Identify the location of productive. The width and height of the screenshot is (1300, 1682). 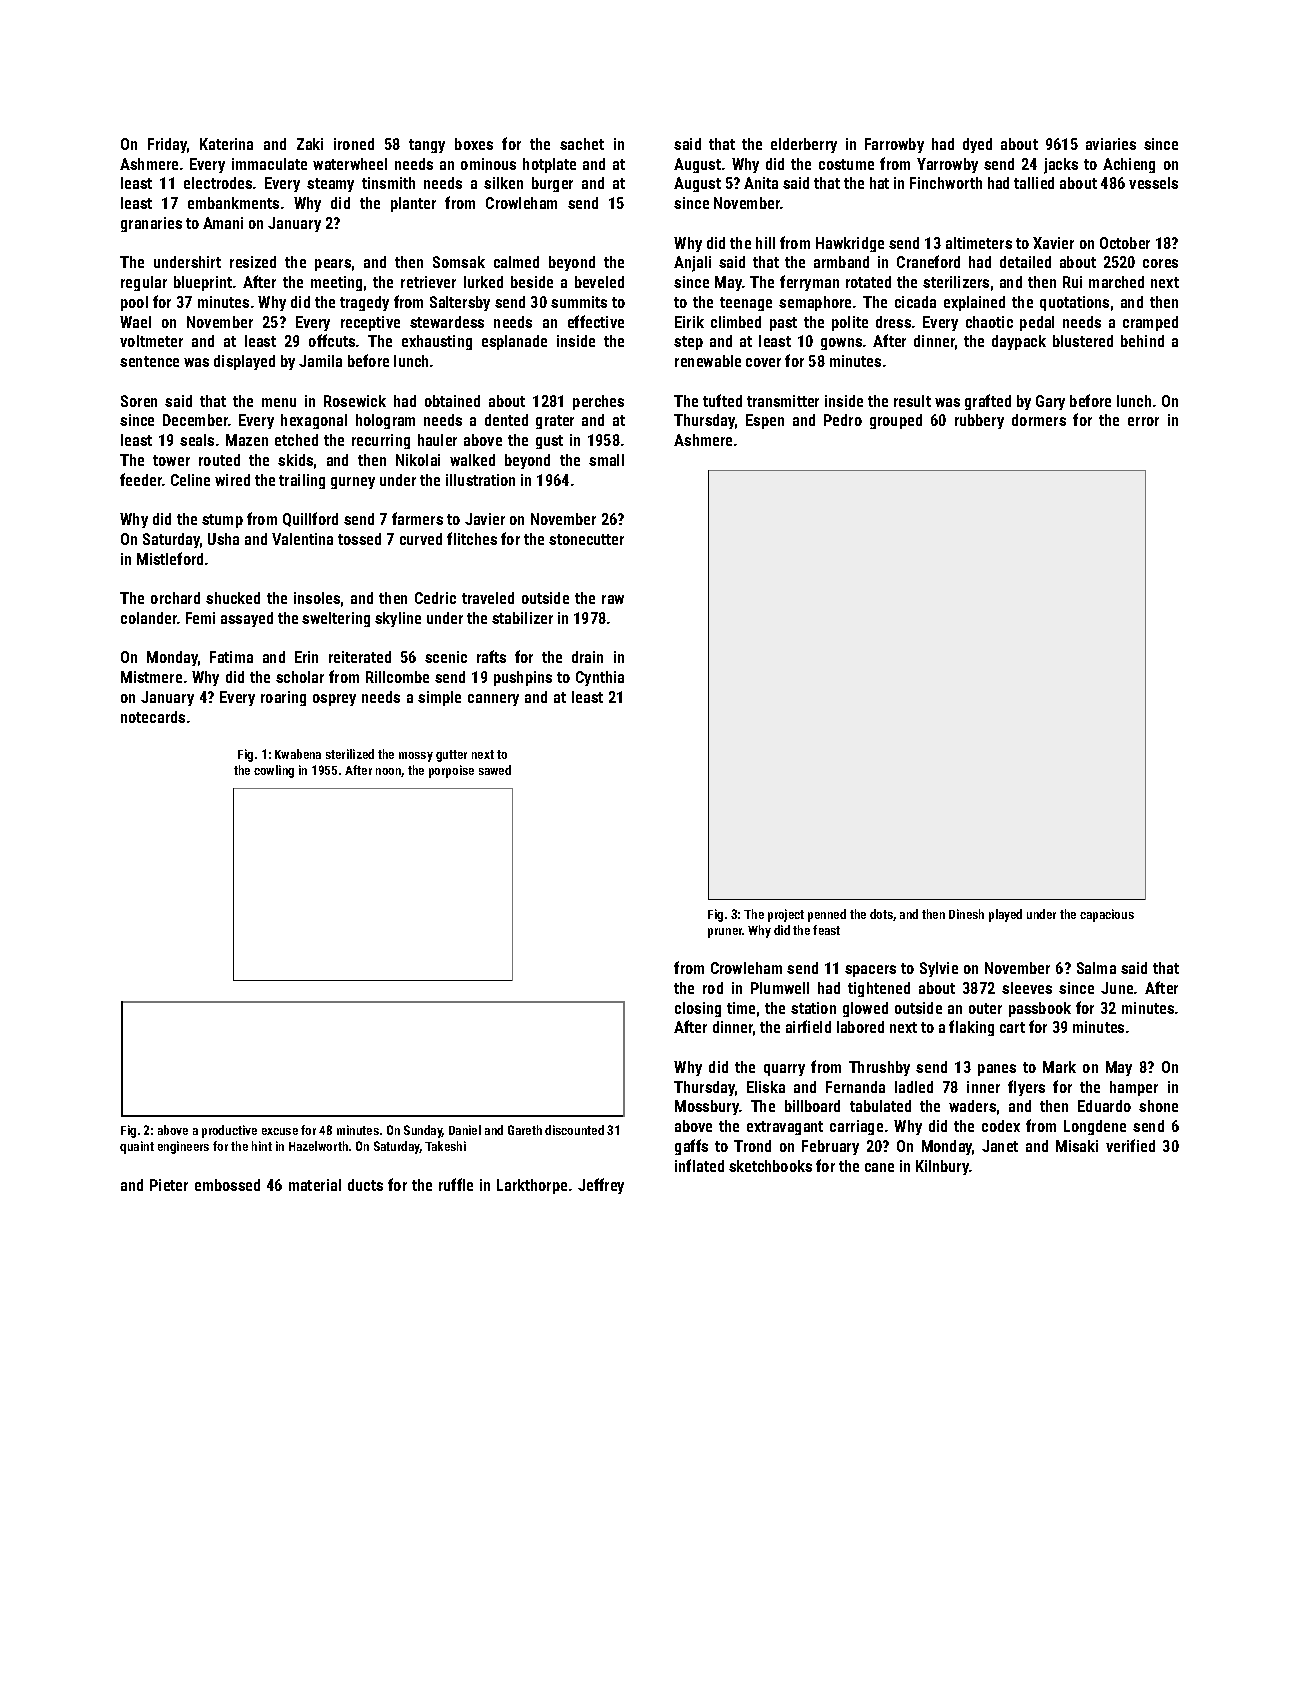
(229, 1131).
